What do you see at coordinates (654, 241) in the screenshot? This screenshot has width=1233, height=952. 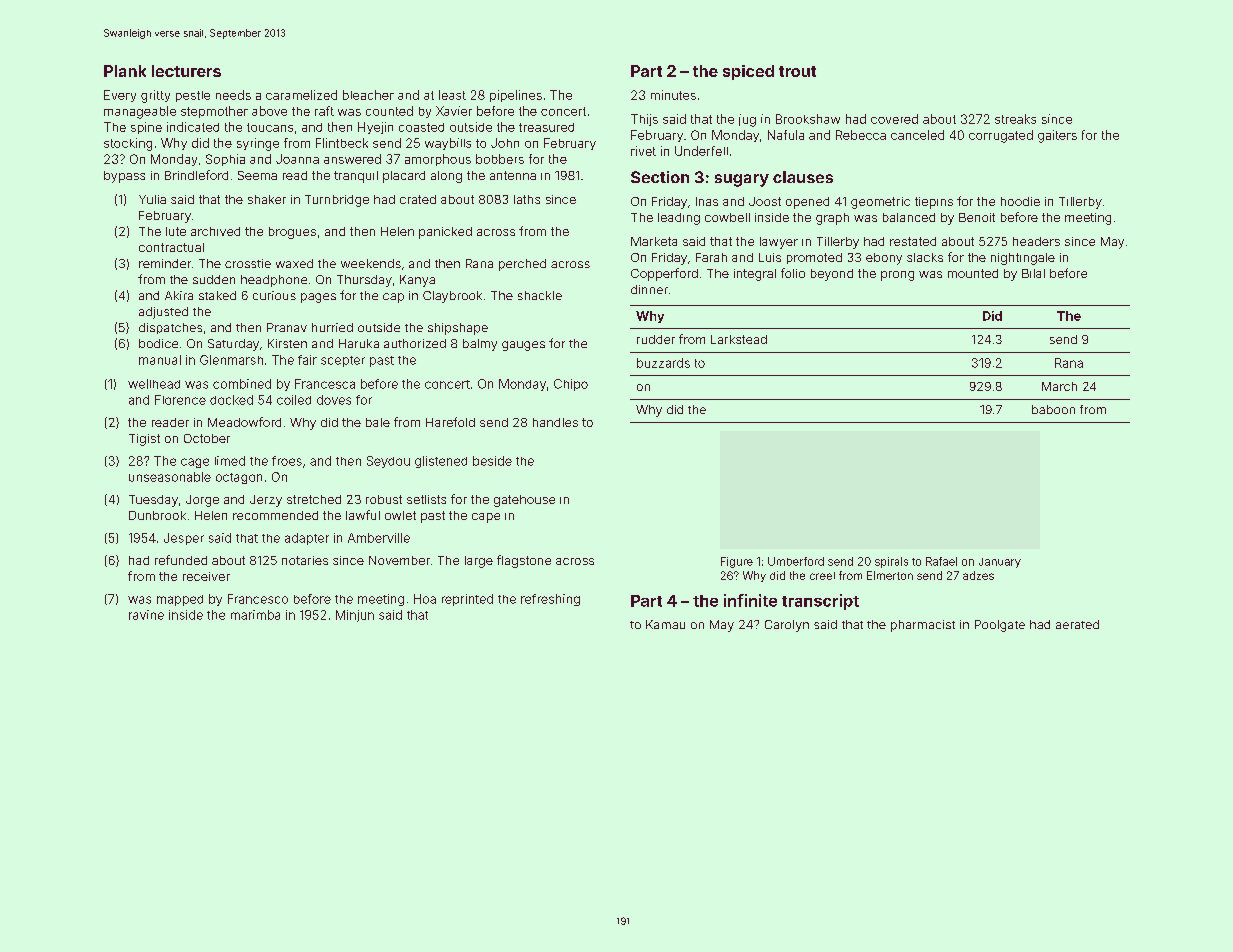 I see `Marketa` at bounding box center [654, 241].
